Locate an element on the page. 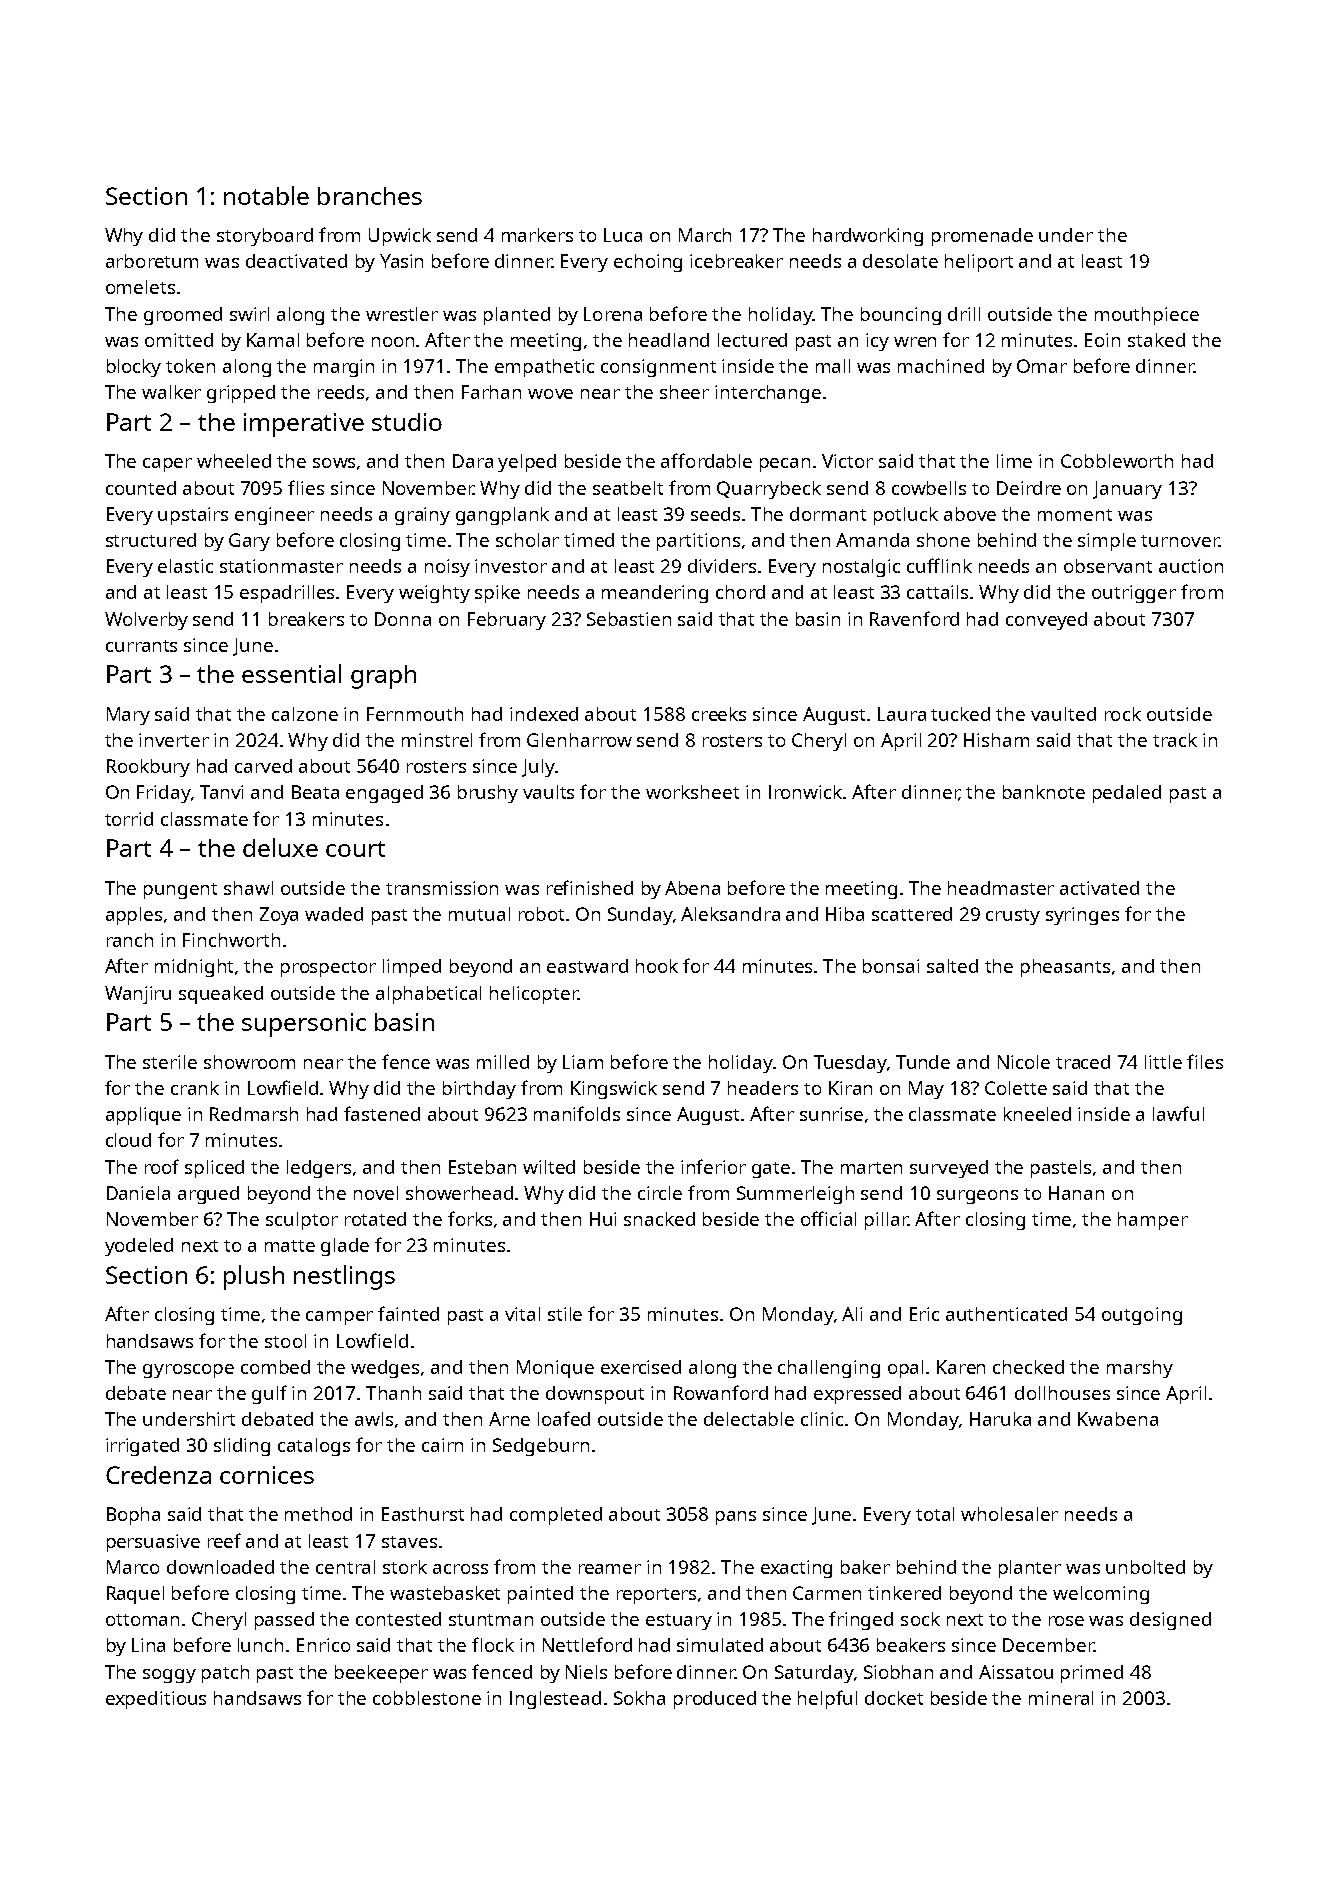 The image size is (1330, 1880). patch is located at coordinates (225, 1674).
